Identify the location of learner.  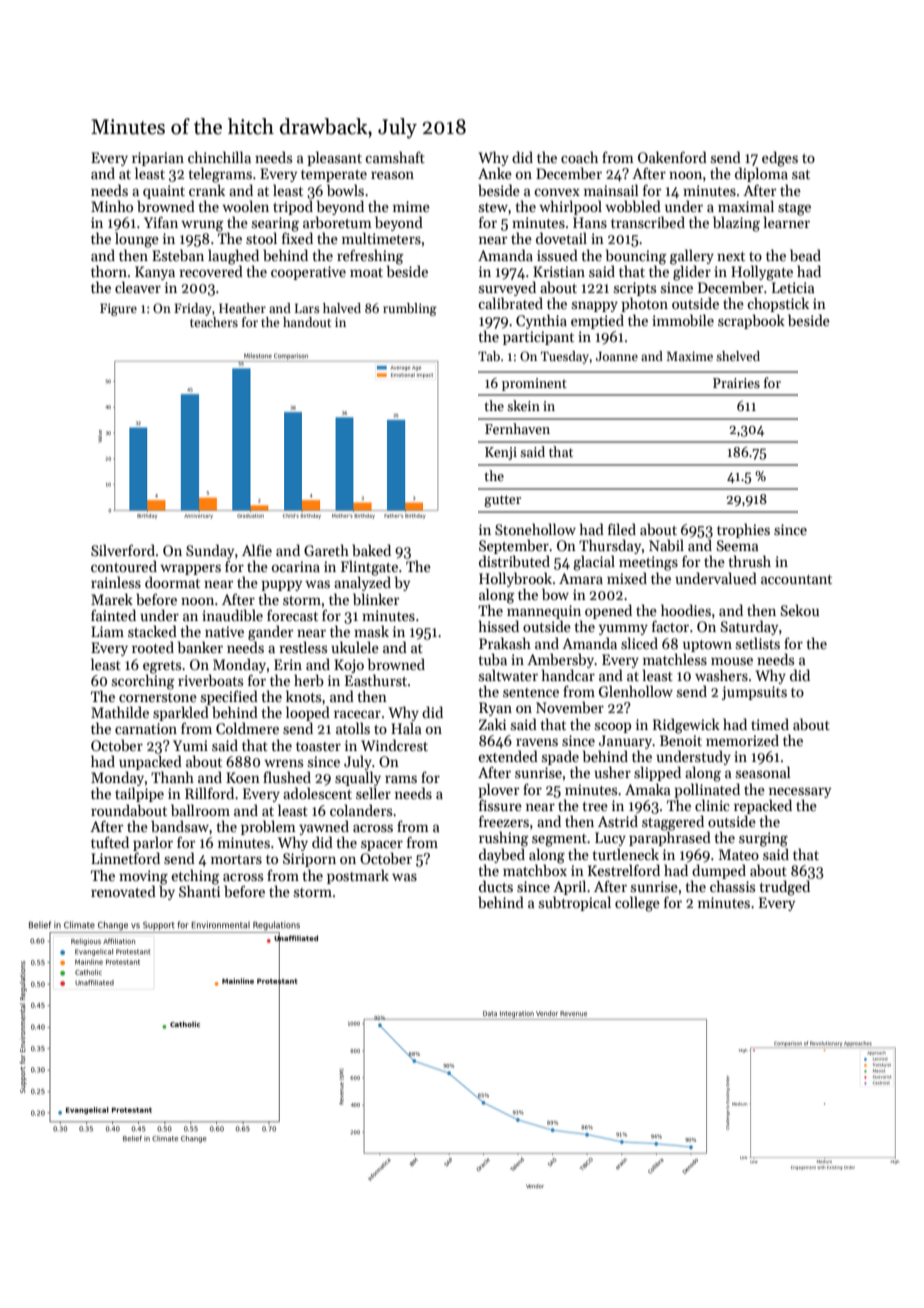
(787, 222).
